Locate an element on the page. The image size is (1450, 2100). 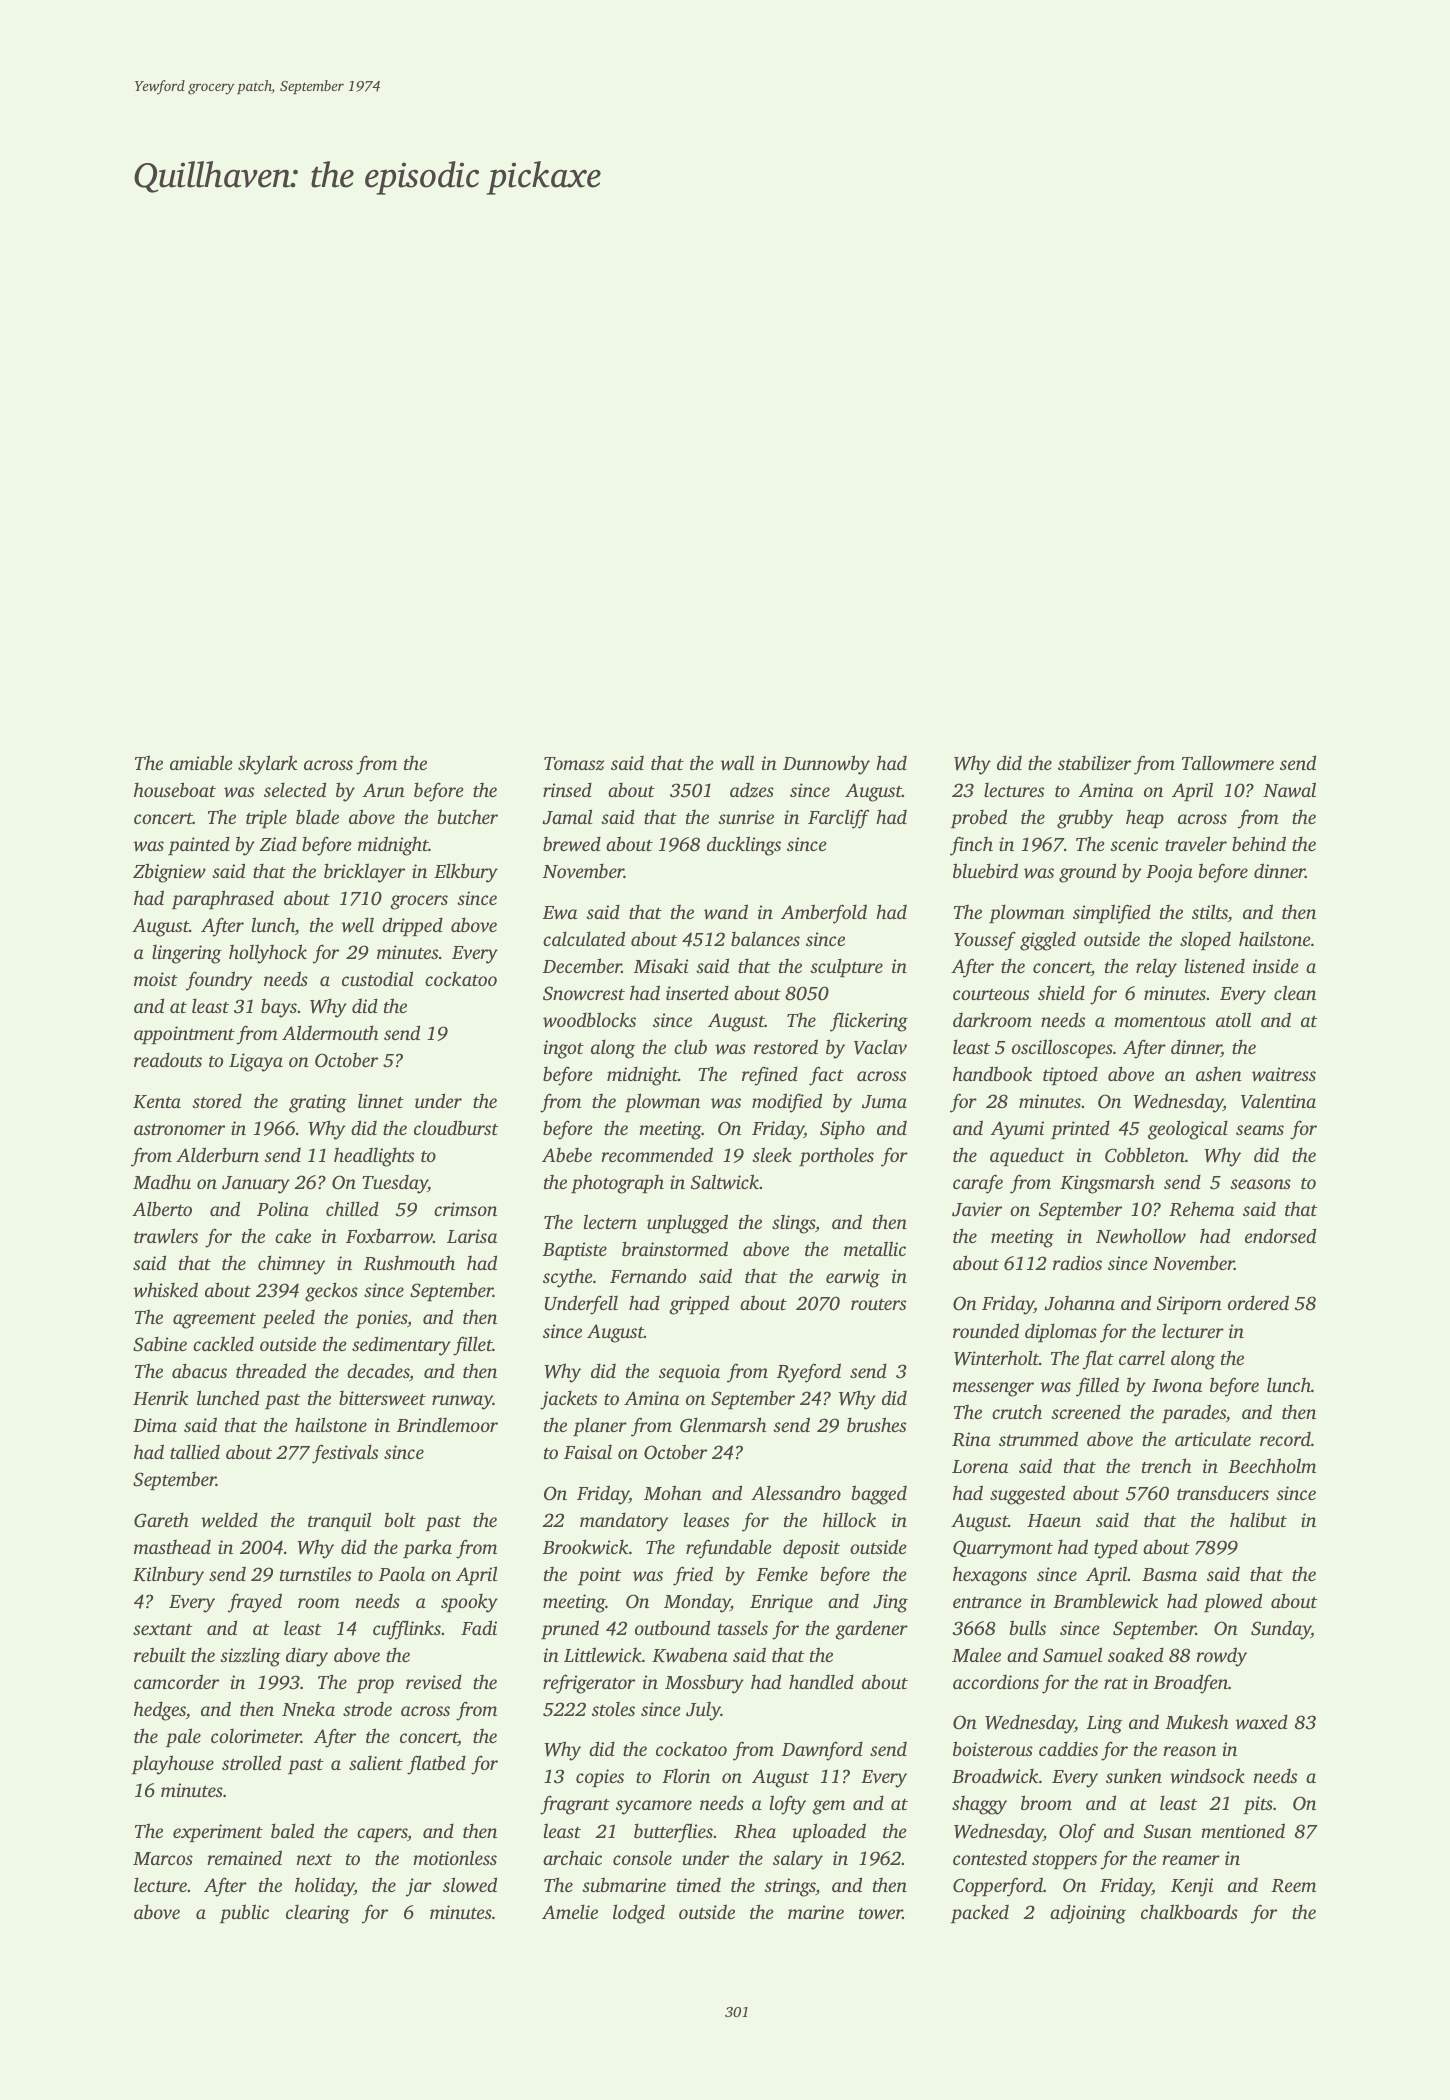
fillet is located at coordinates (473, 1346).
